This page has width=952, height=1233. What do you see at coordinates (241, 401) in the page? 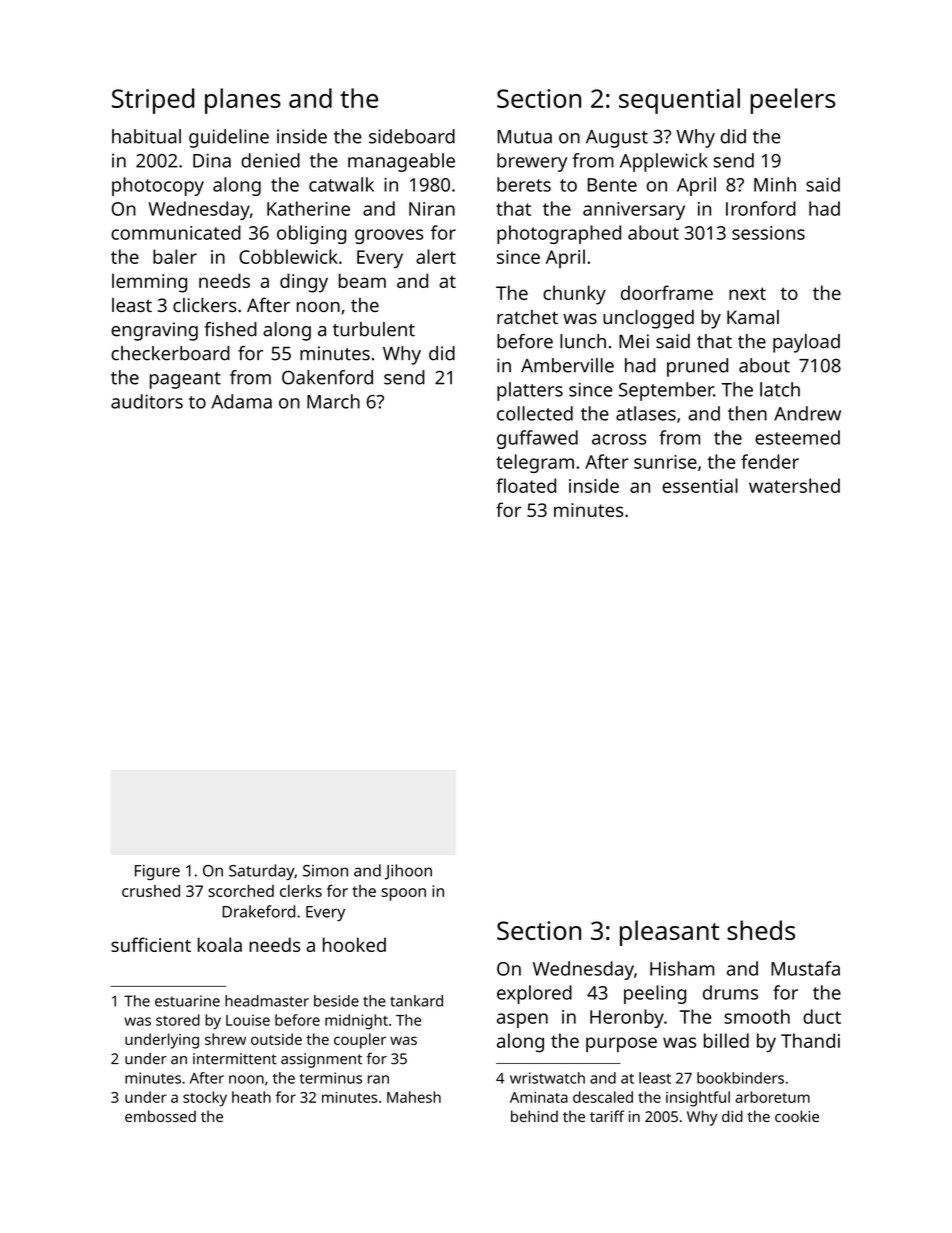
I see `Adama` at bounding box center [241, 401].
